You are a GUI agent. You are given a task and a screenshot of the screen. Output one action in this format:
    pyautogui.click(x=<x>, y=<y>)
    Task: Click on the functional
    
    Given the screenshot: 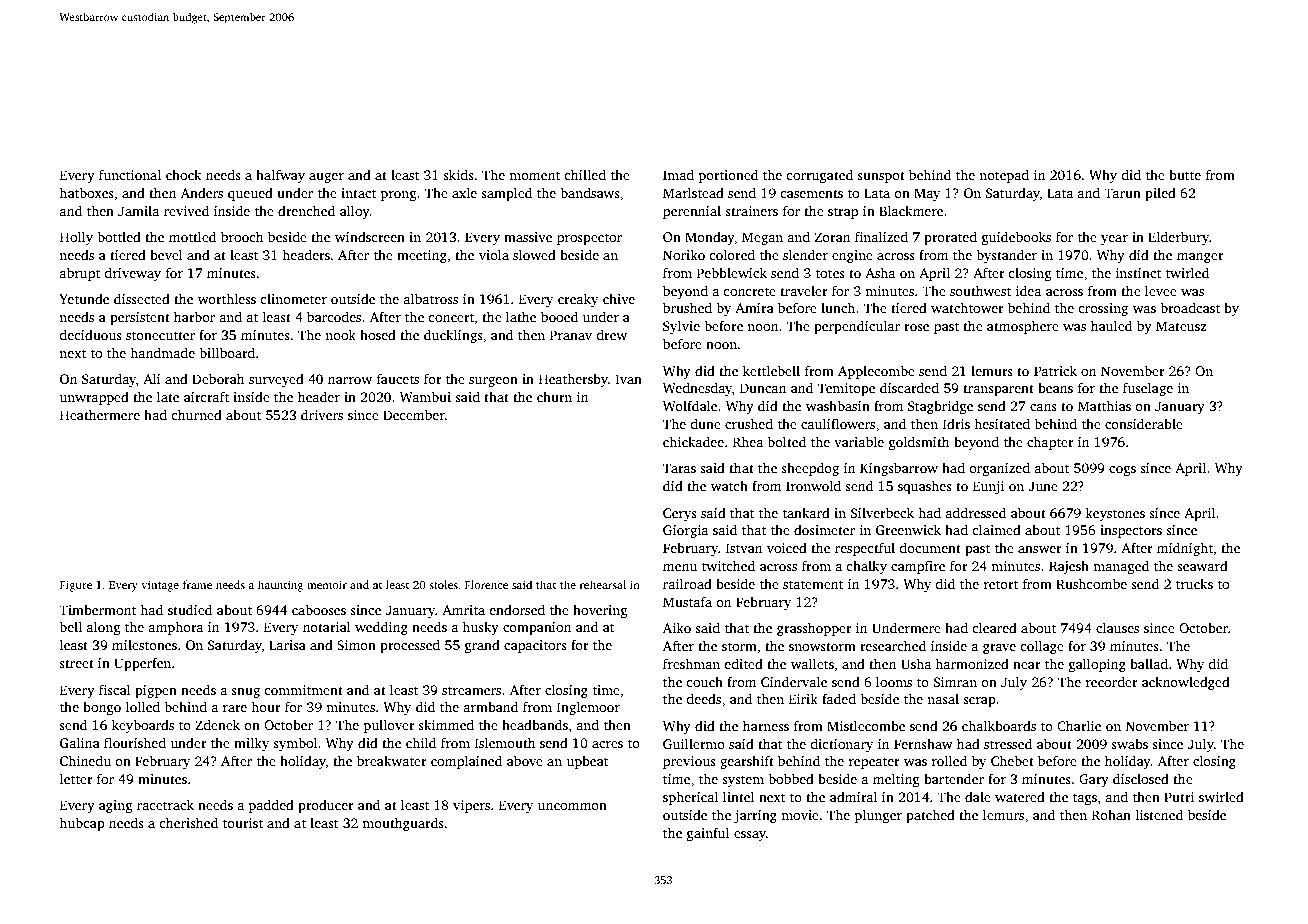 What is the action you would take?
    pyautogui.click(x=130, y=174)
